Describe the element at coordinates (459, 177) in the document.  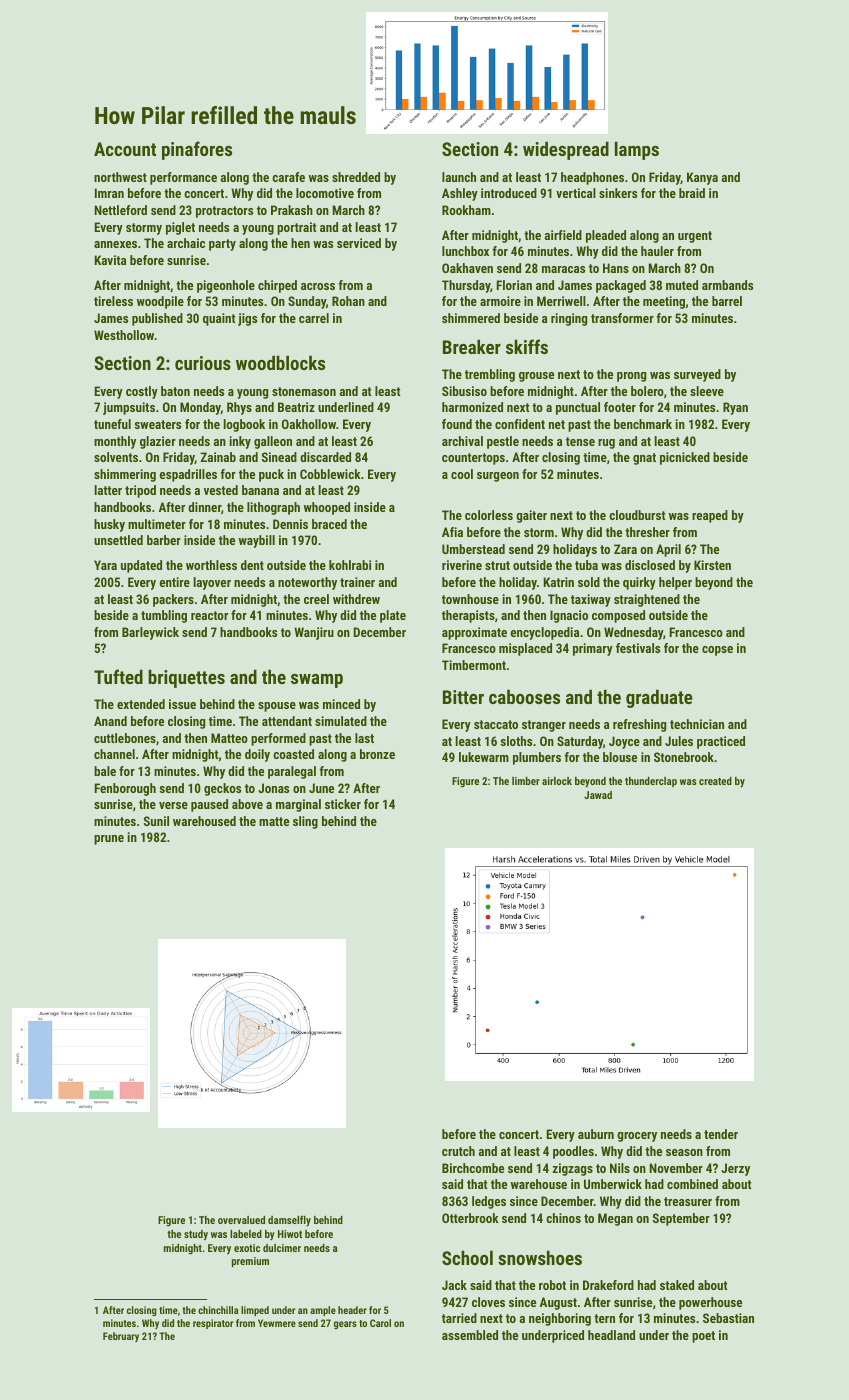
I see `launch` at that location.
